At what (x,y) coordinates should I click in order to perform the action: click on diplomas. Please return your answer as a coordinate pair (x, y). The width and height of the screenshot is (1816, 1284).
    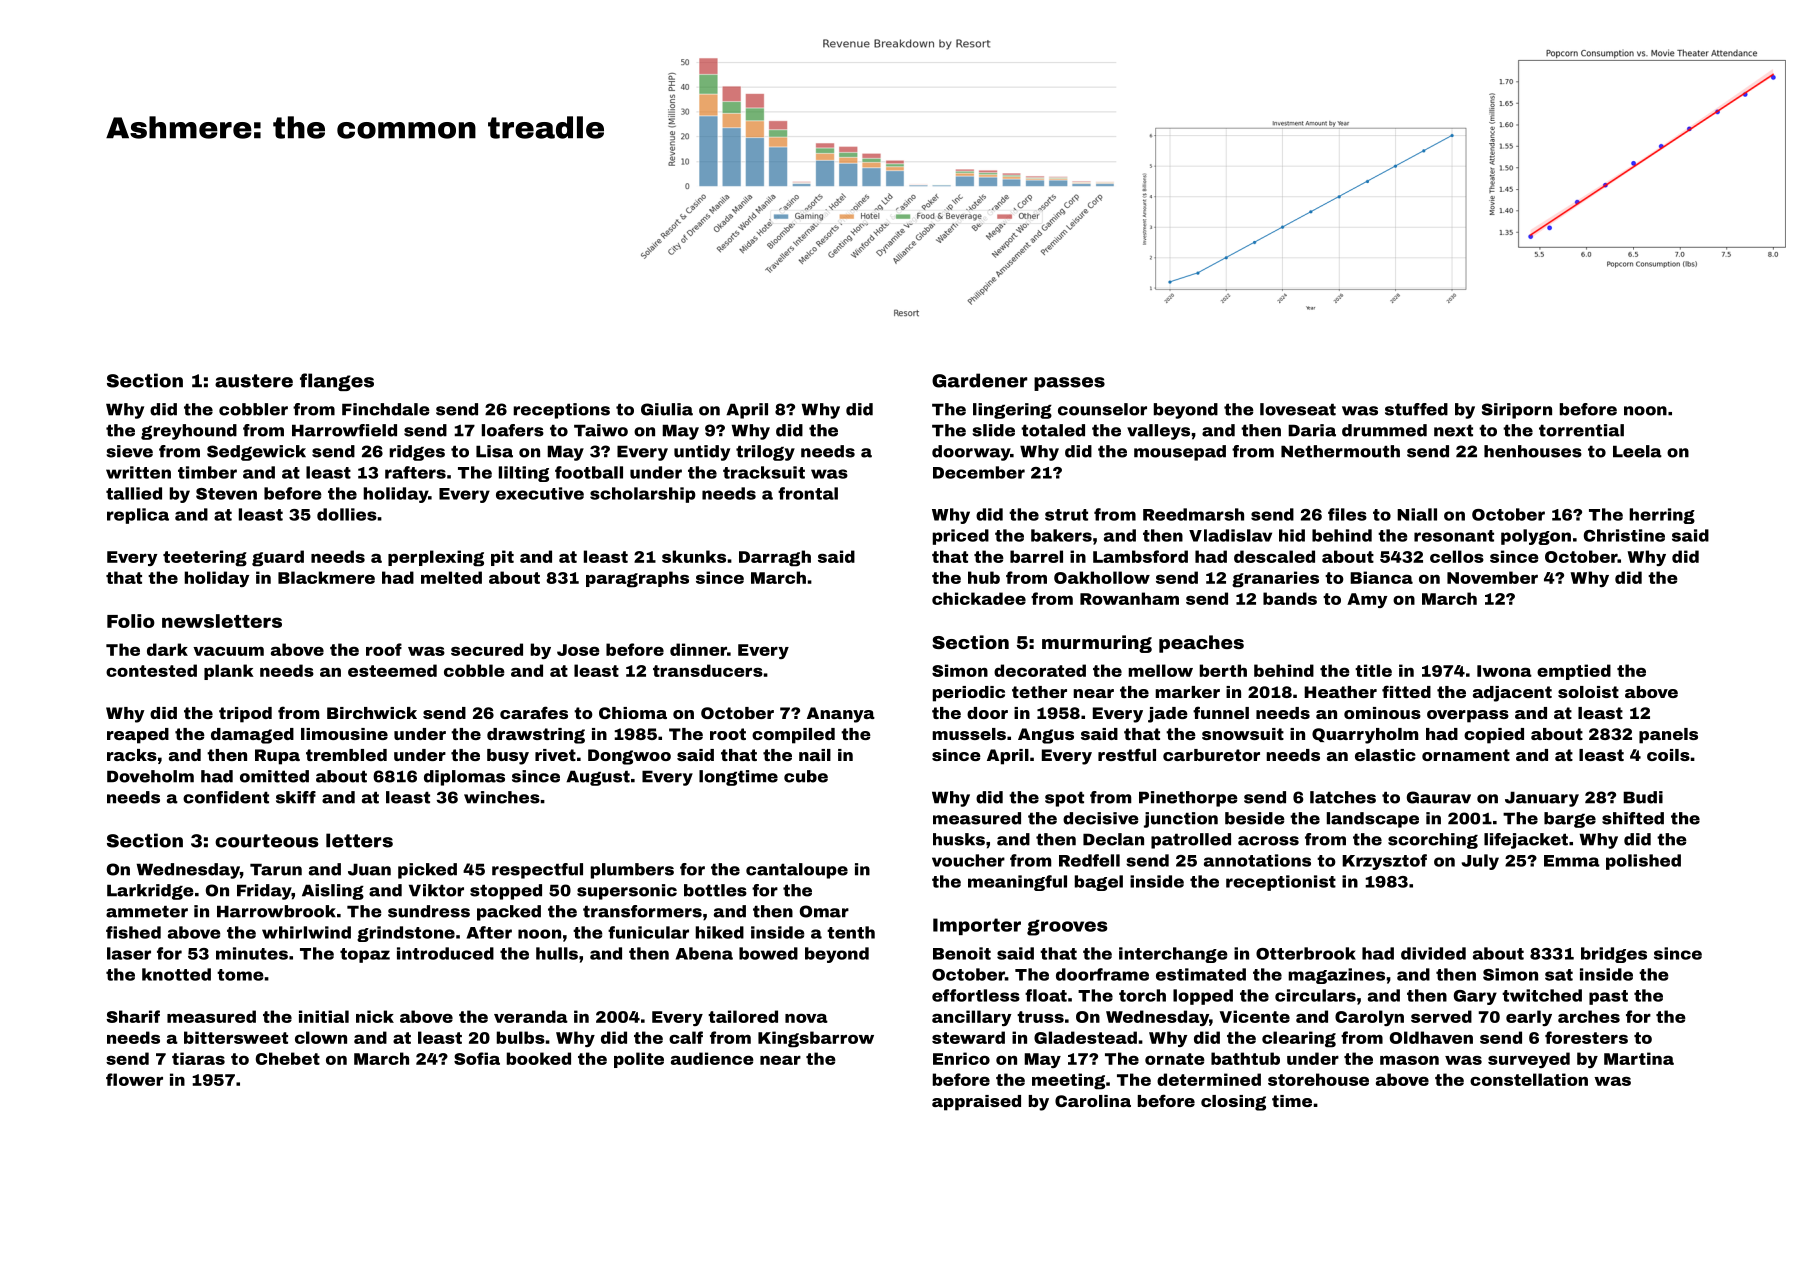
    Looking at the image, I should click on (464, 778).
